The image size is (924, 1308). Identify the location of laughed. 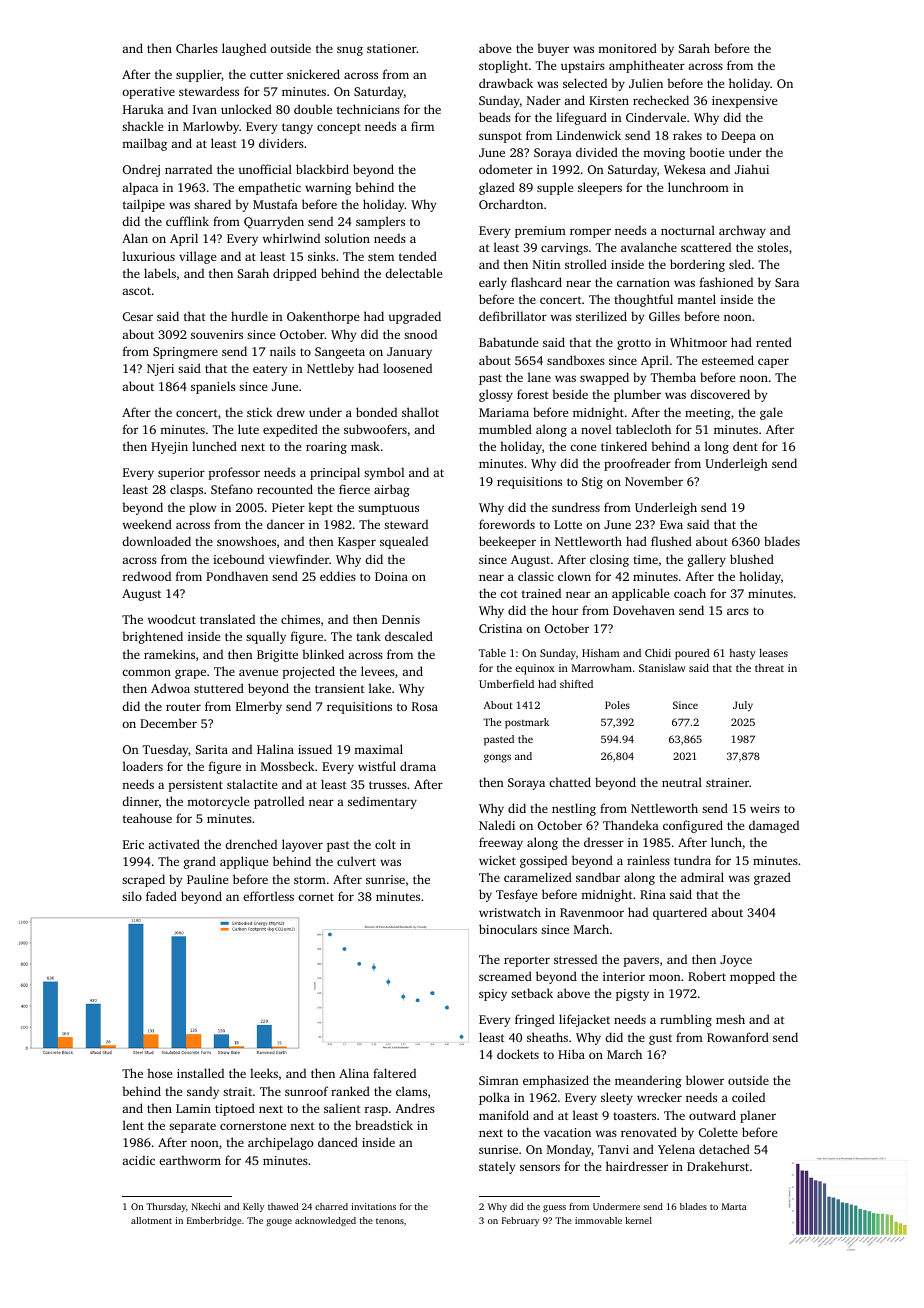
(244, 49).
